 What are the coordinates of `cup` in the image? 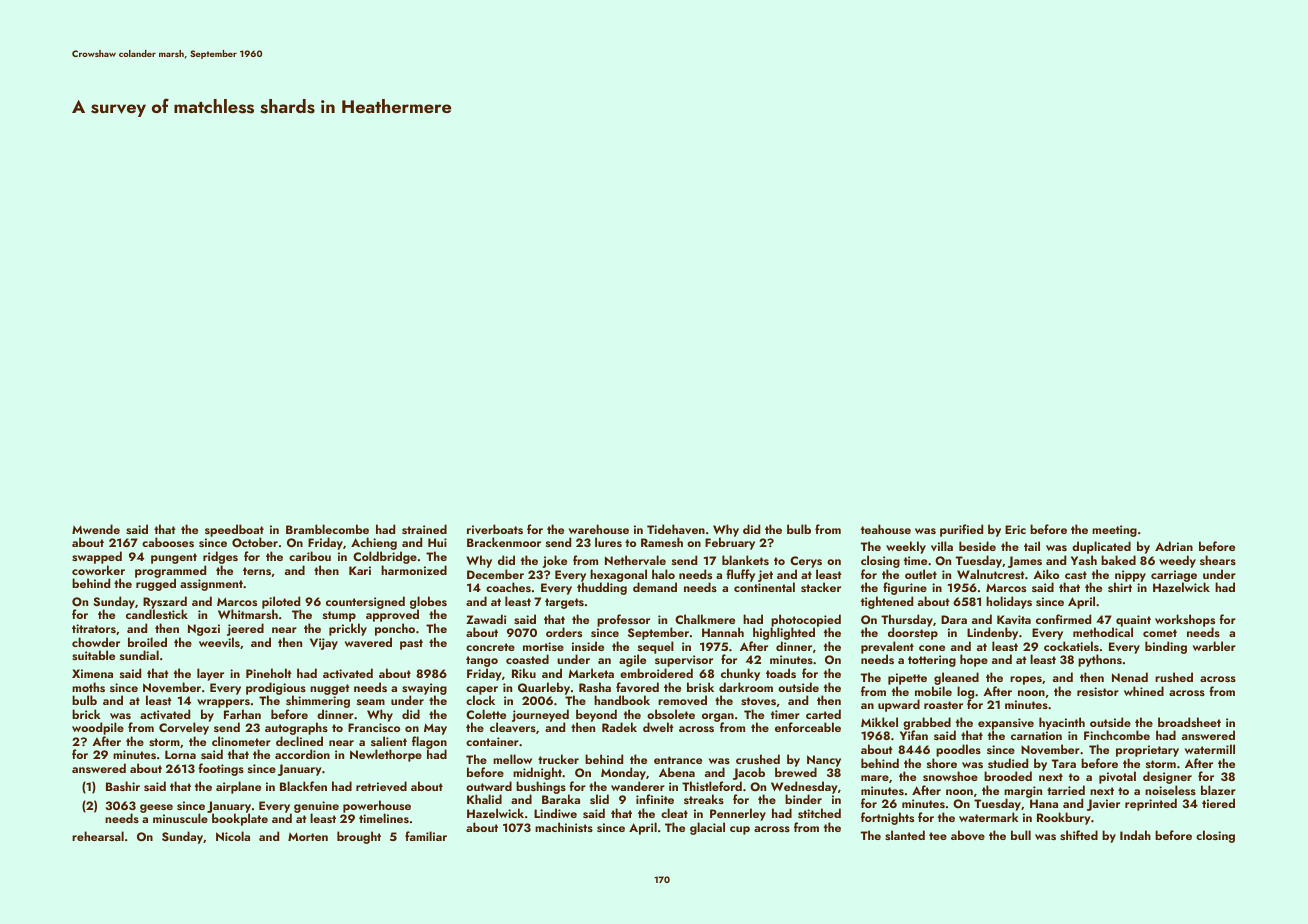 It's located at (740, 830).
